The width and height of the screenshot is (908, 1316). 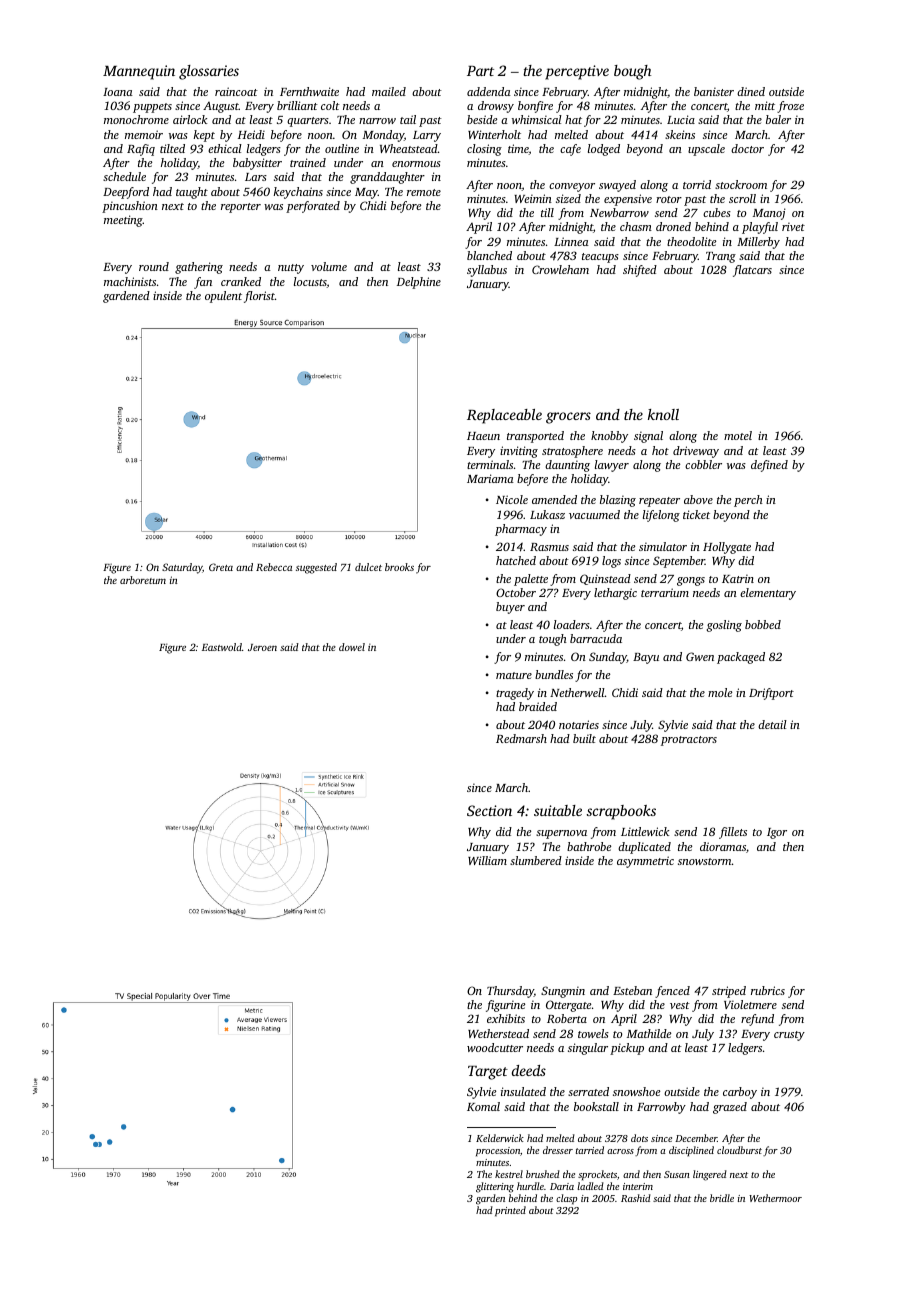 I want to click on printed, so click(x=510, y=1211).
